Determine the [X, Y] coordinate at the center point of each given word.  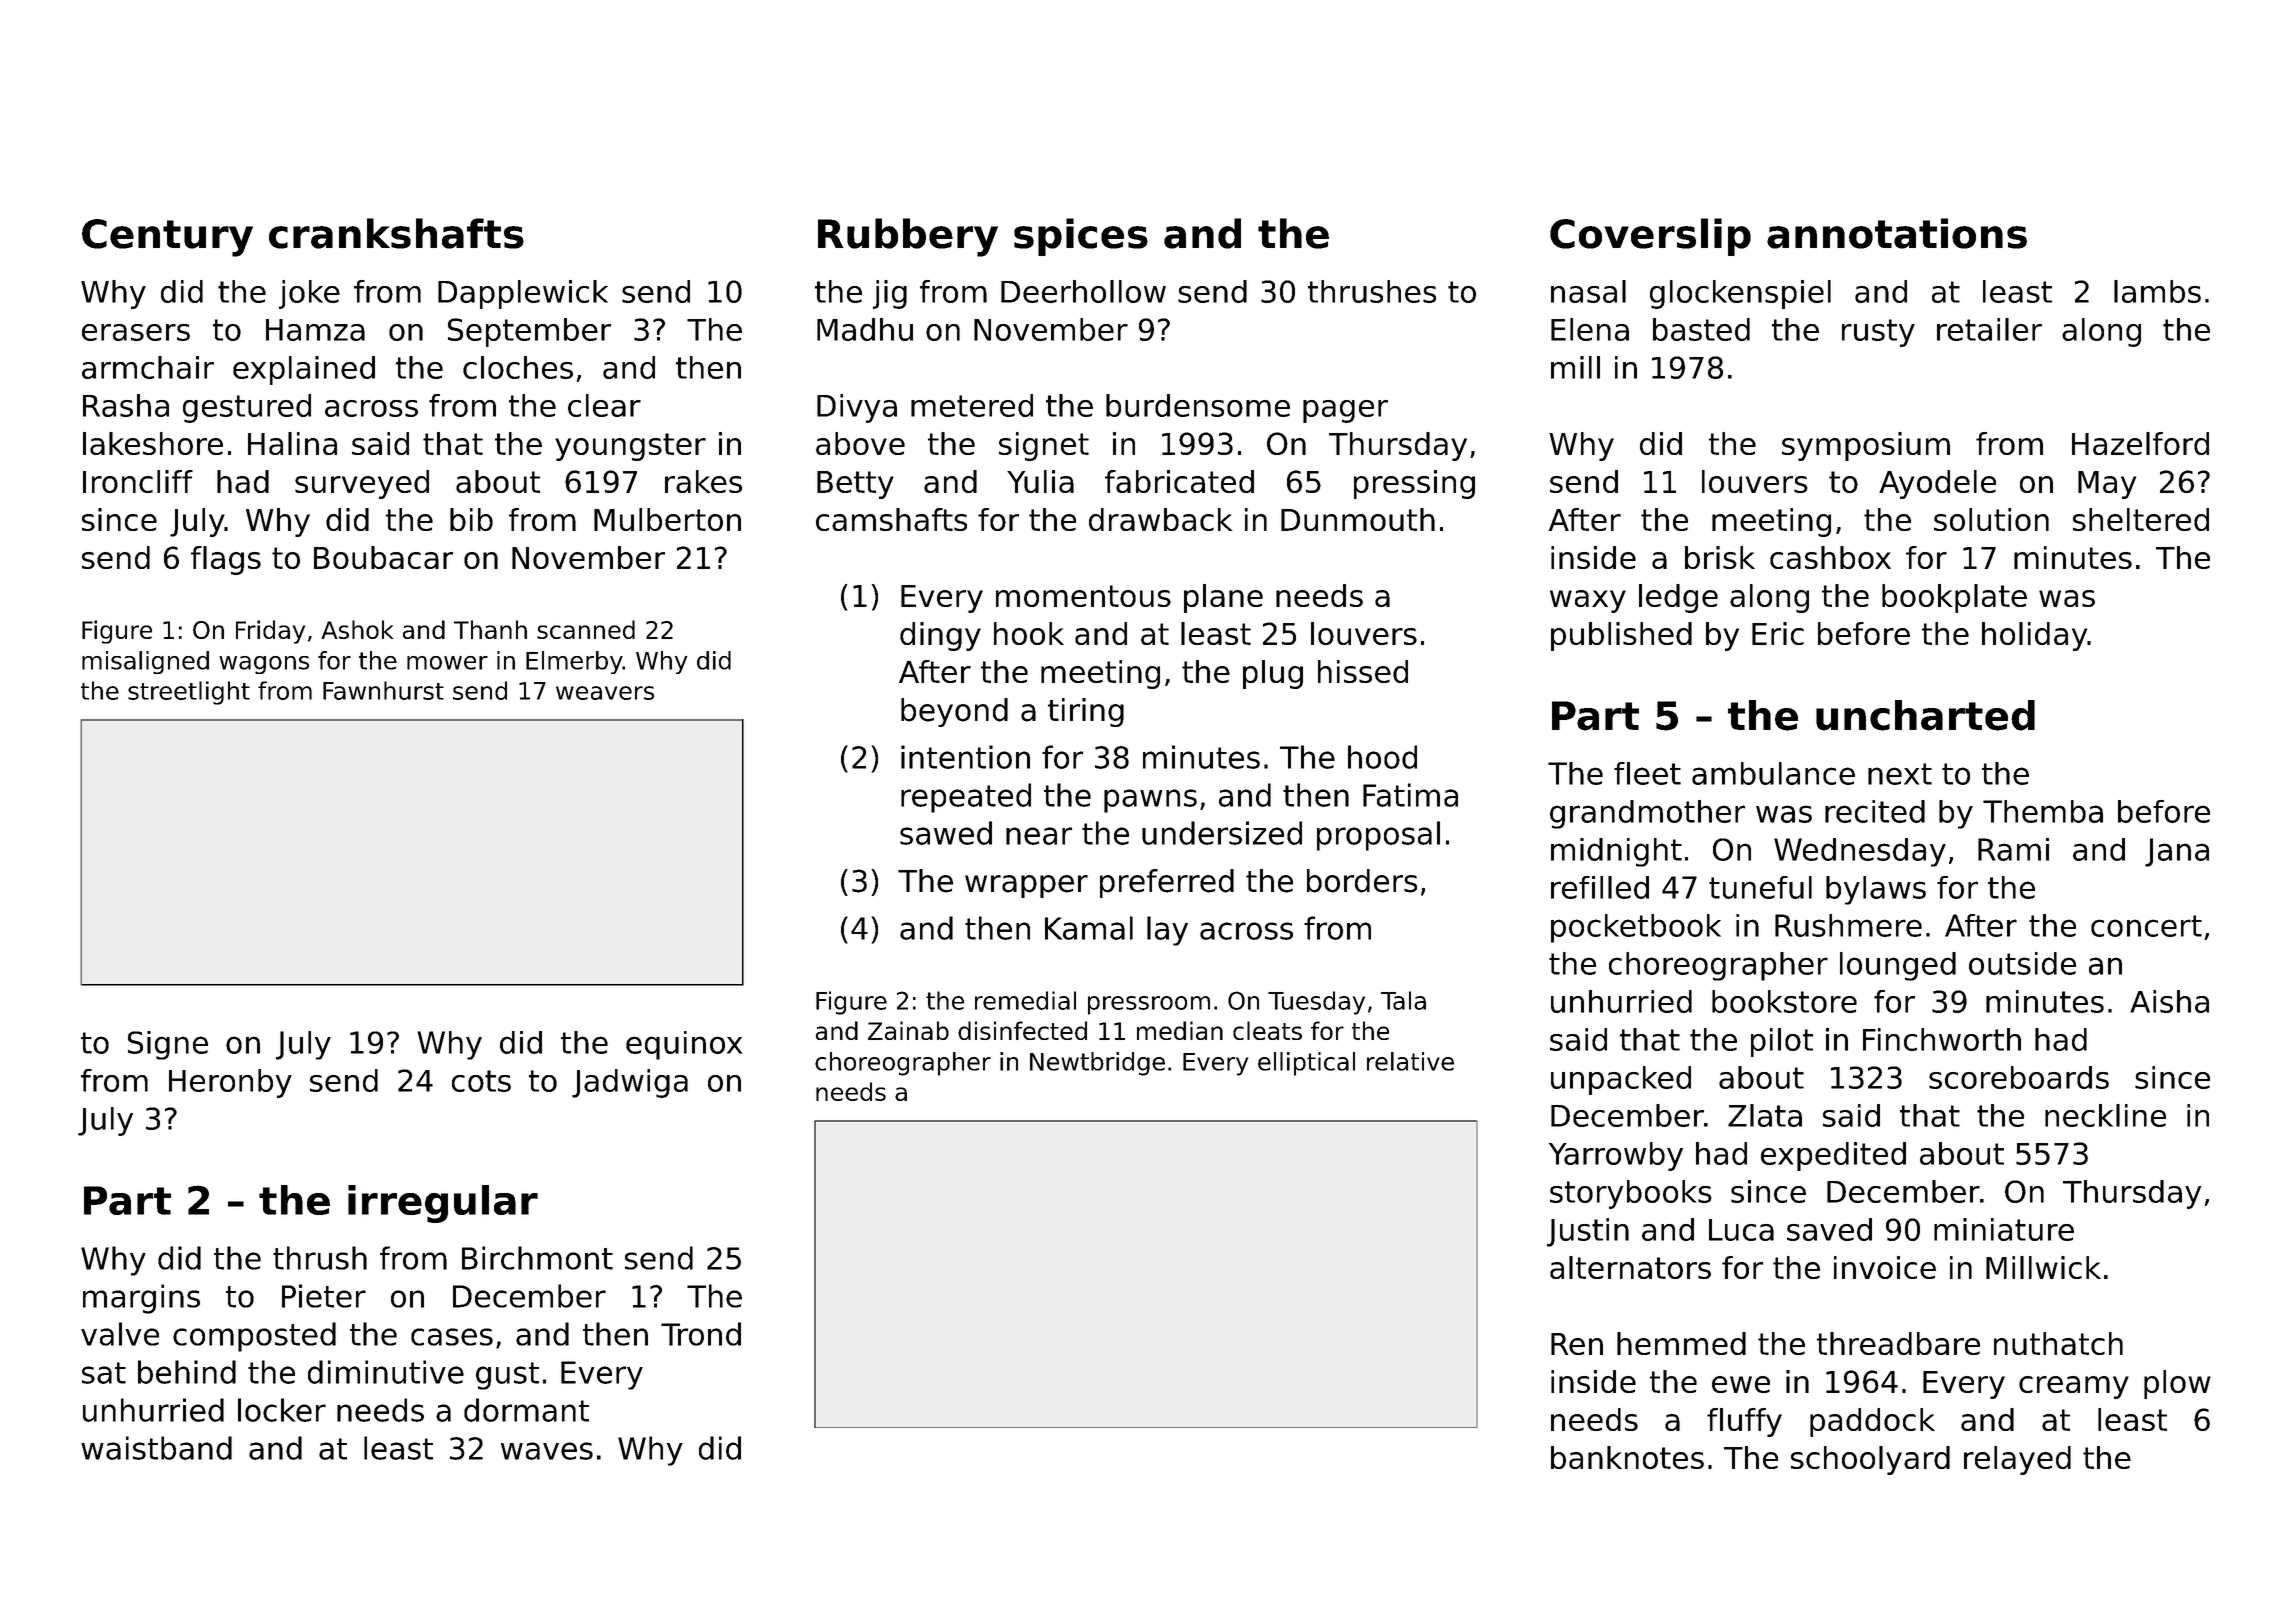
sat [104, 1373]
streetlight [189, 693]
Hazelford [2140, 443]
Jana [2177, 852]
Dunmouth [1358, 519]
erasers [136, 332]
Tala [1403, 1000]
